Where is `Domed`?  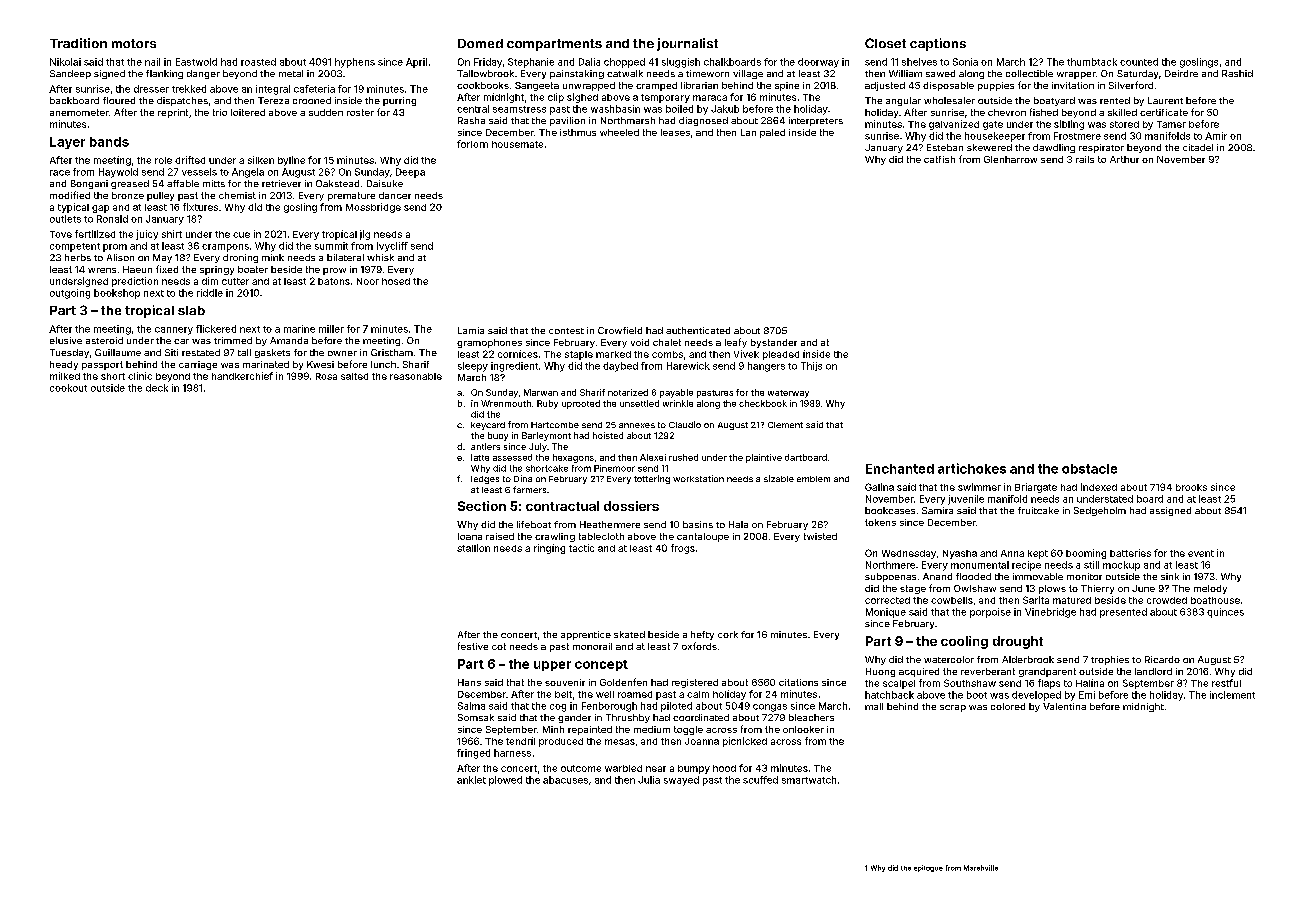
Domed is located at coordinates (480, 43).
